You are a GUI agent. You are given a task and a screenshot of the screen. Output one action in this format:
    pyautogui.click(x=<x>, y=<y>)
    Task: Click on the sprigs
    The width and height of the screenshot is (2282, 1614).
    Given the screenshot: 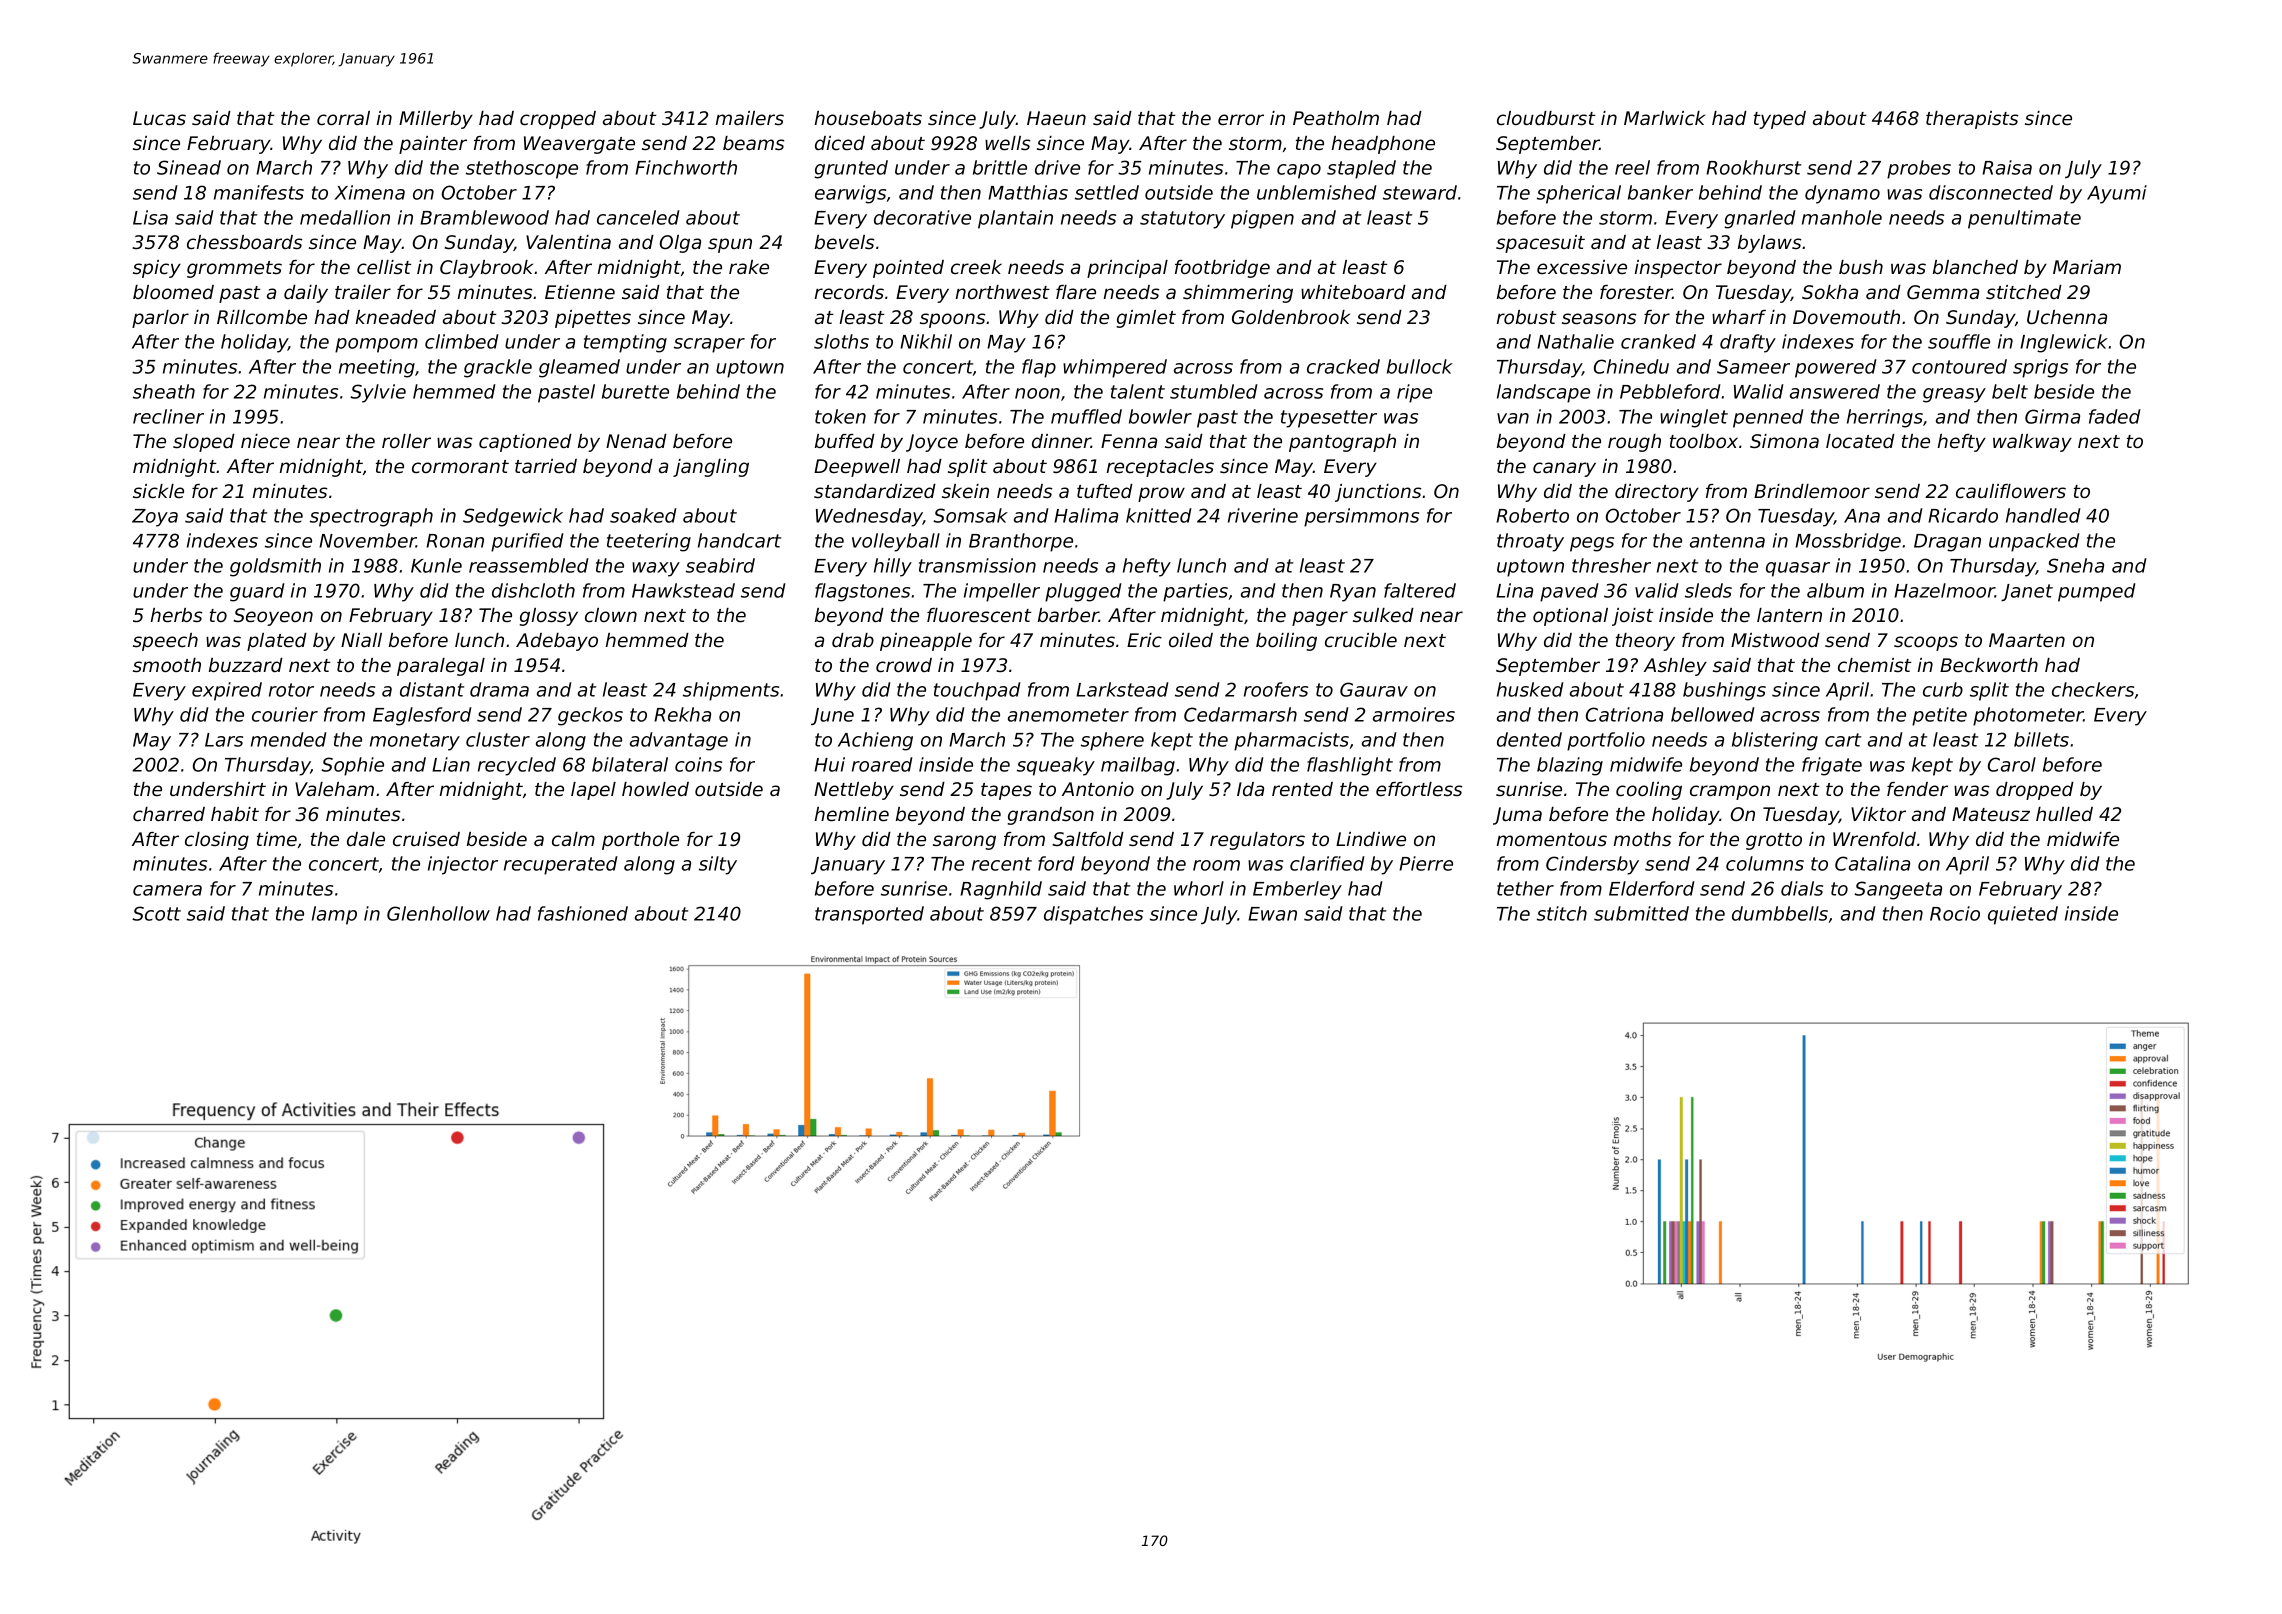 What is the action you would take?
    pyautogui.click(x=2040, y=368)
